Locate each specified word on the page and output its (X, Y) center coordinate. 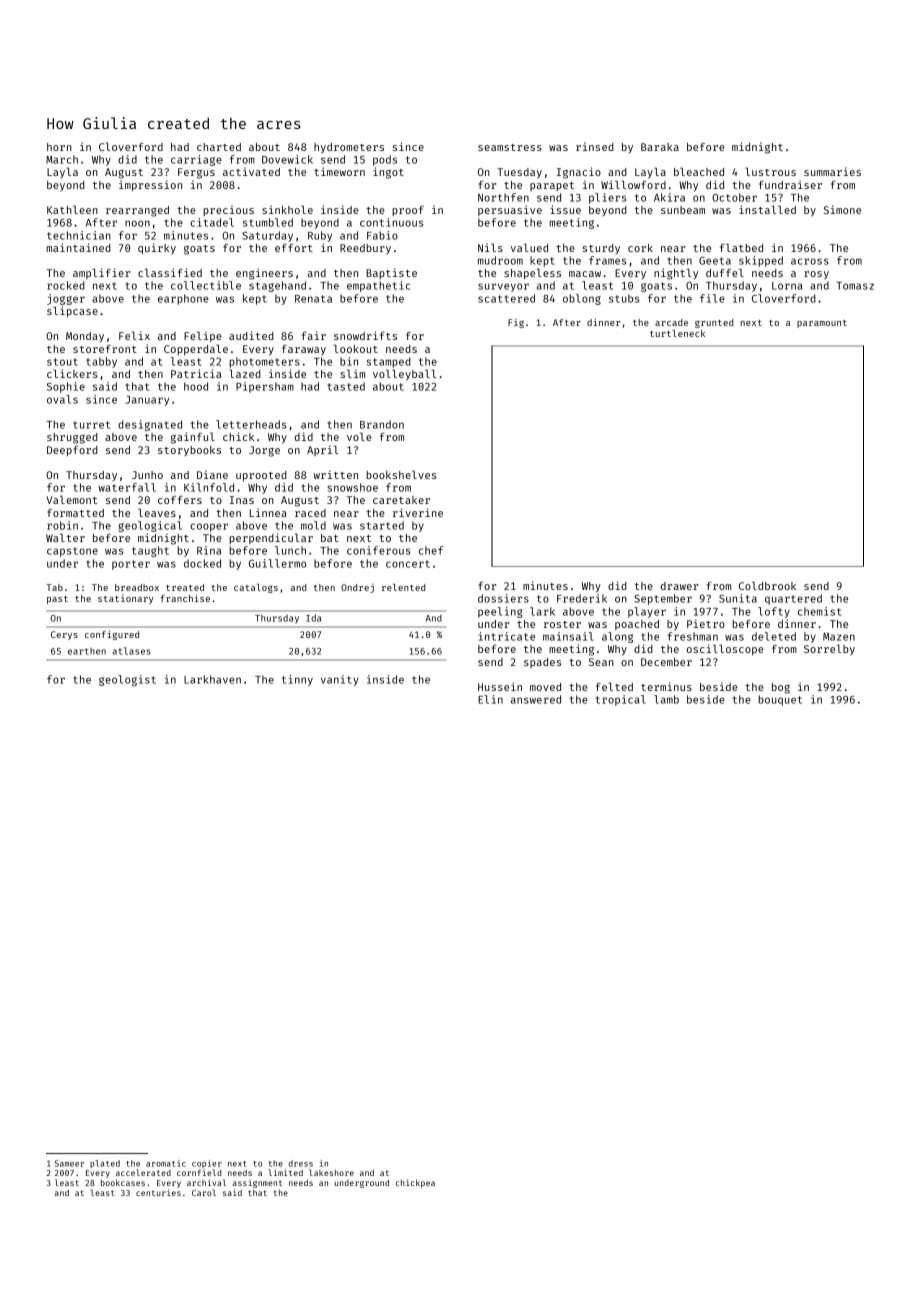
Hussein (500, 686)
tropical (621, 700)
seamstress (510, 147)
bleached (699, 171)
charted (219, 147)
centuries (158, 1192)
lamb (666, 699)
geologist (127, 680)
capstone (72, 552)
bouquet (780, 700)
